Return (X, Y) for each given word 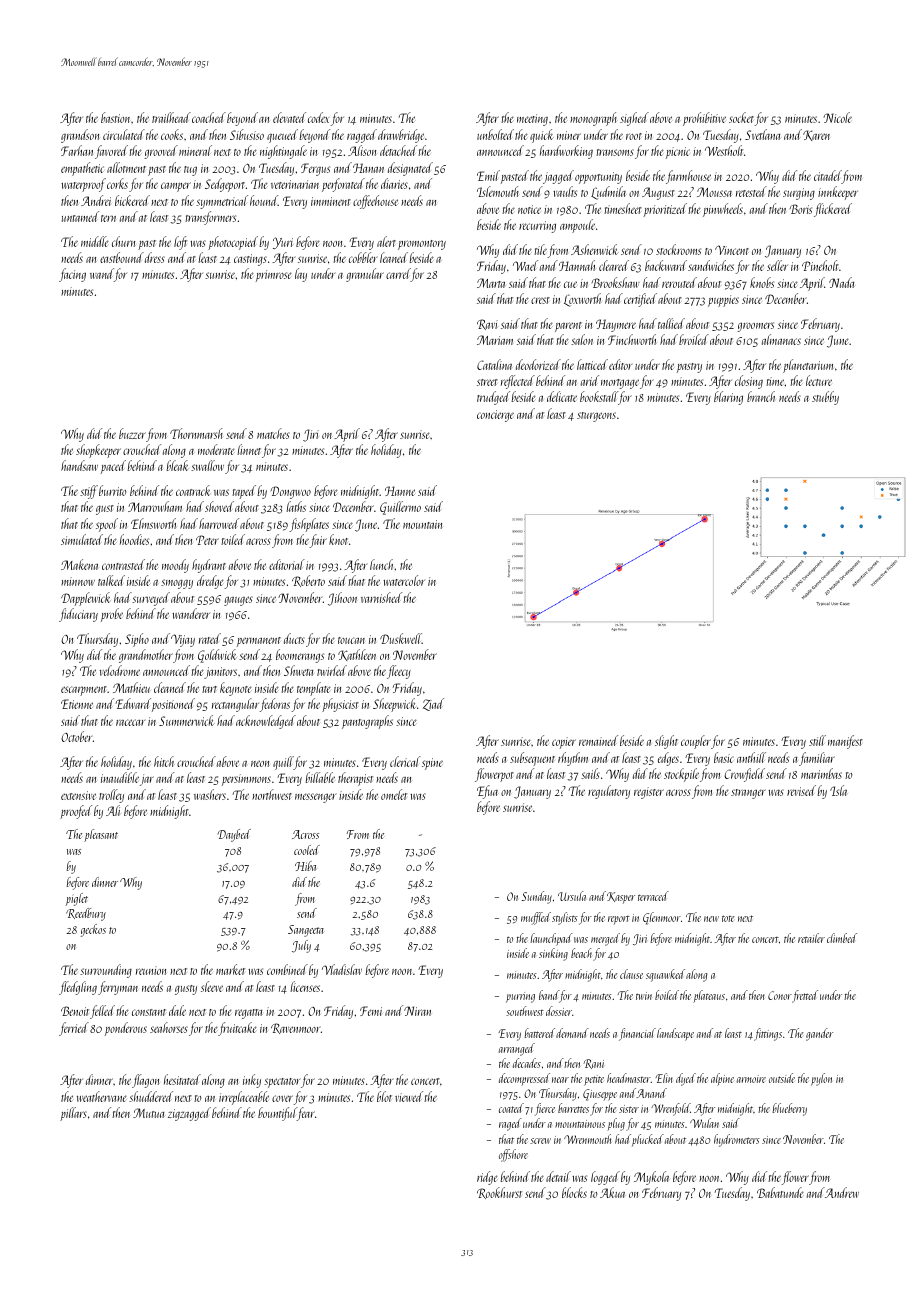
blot (384, 1096)
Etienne (77, 704)
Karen (816, 135)
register (649, 793)
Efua (487, 792)
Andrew (842, 1192)
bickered (132, 200)
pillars (73, 1114)
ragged (362, 136)
